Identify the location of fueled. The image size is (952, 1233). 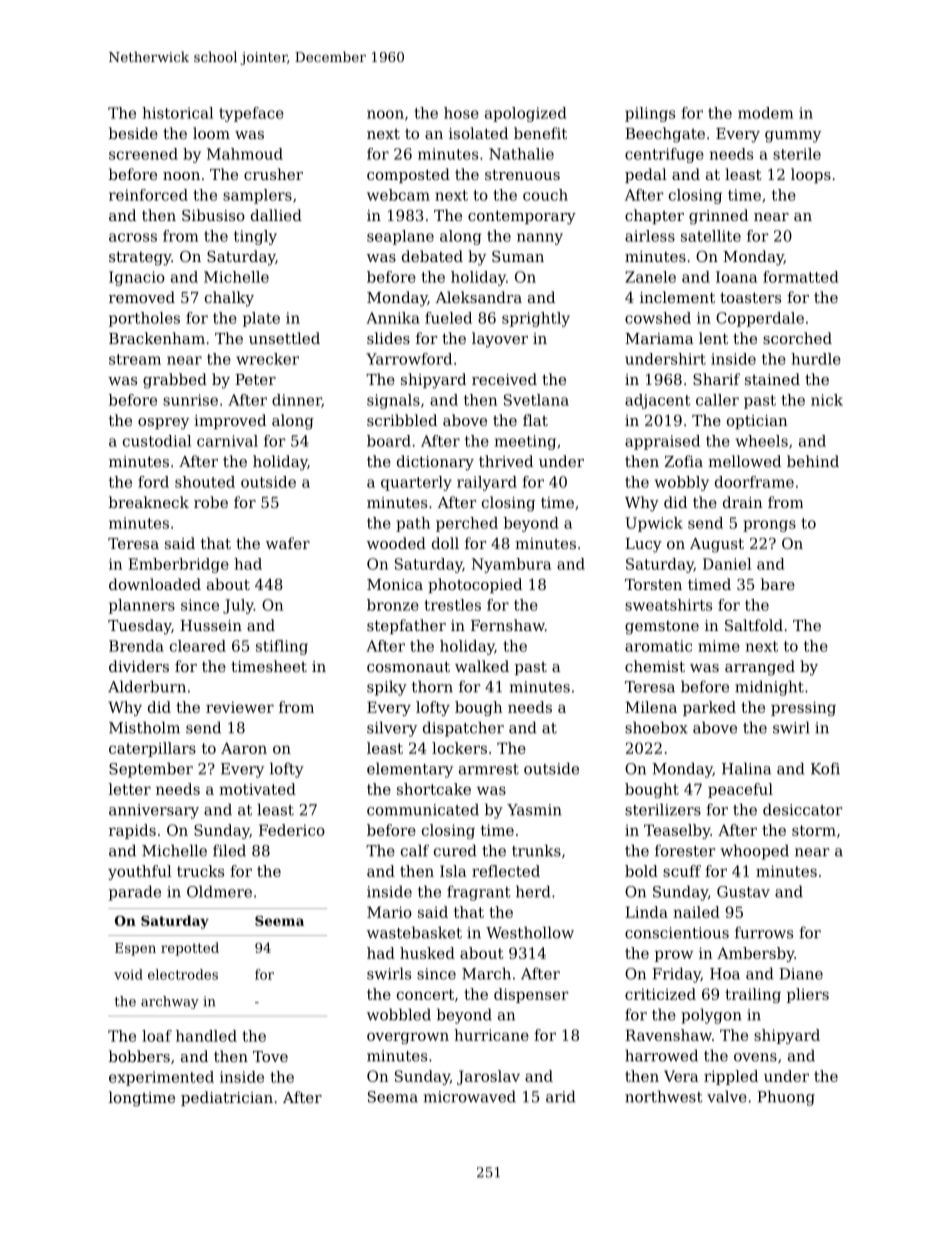
(448, 318).
